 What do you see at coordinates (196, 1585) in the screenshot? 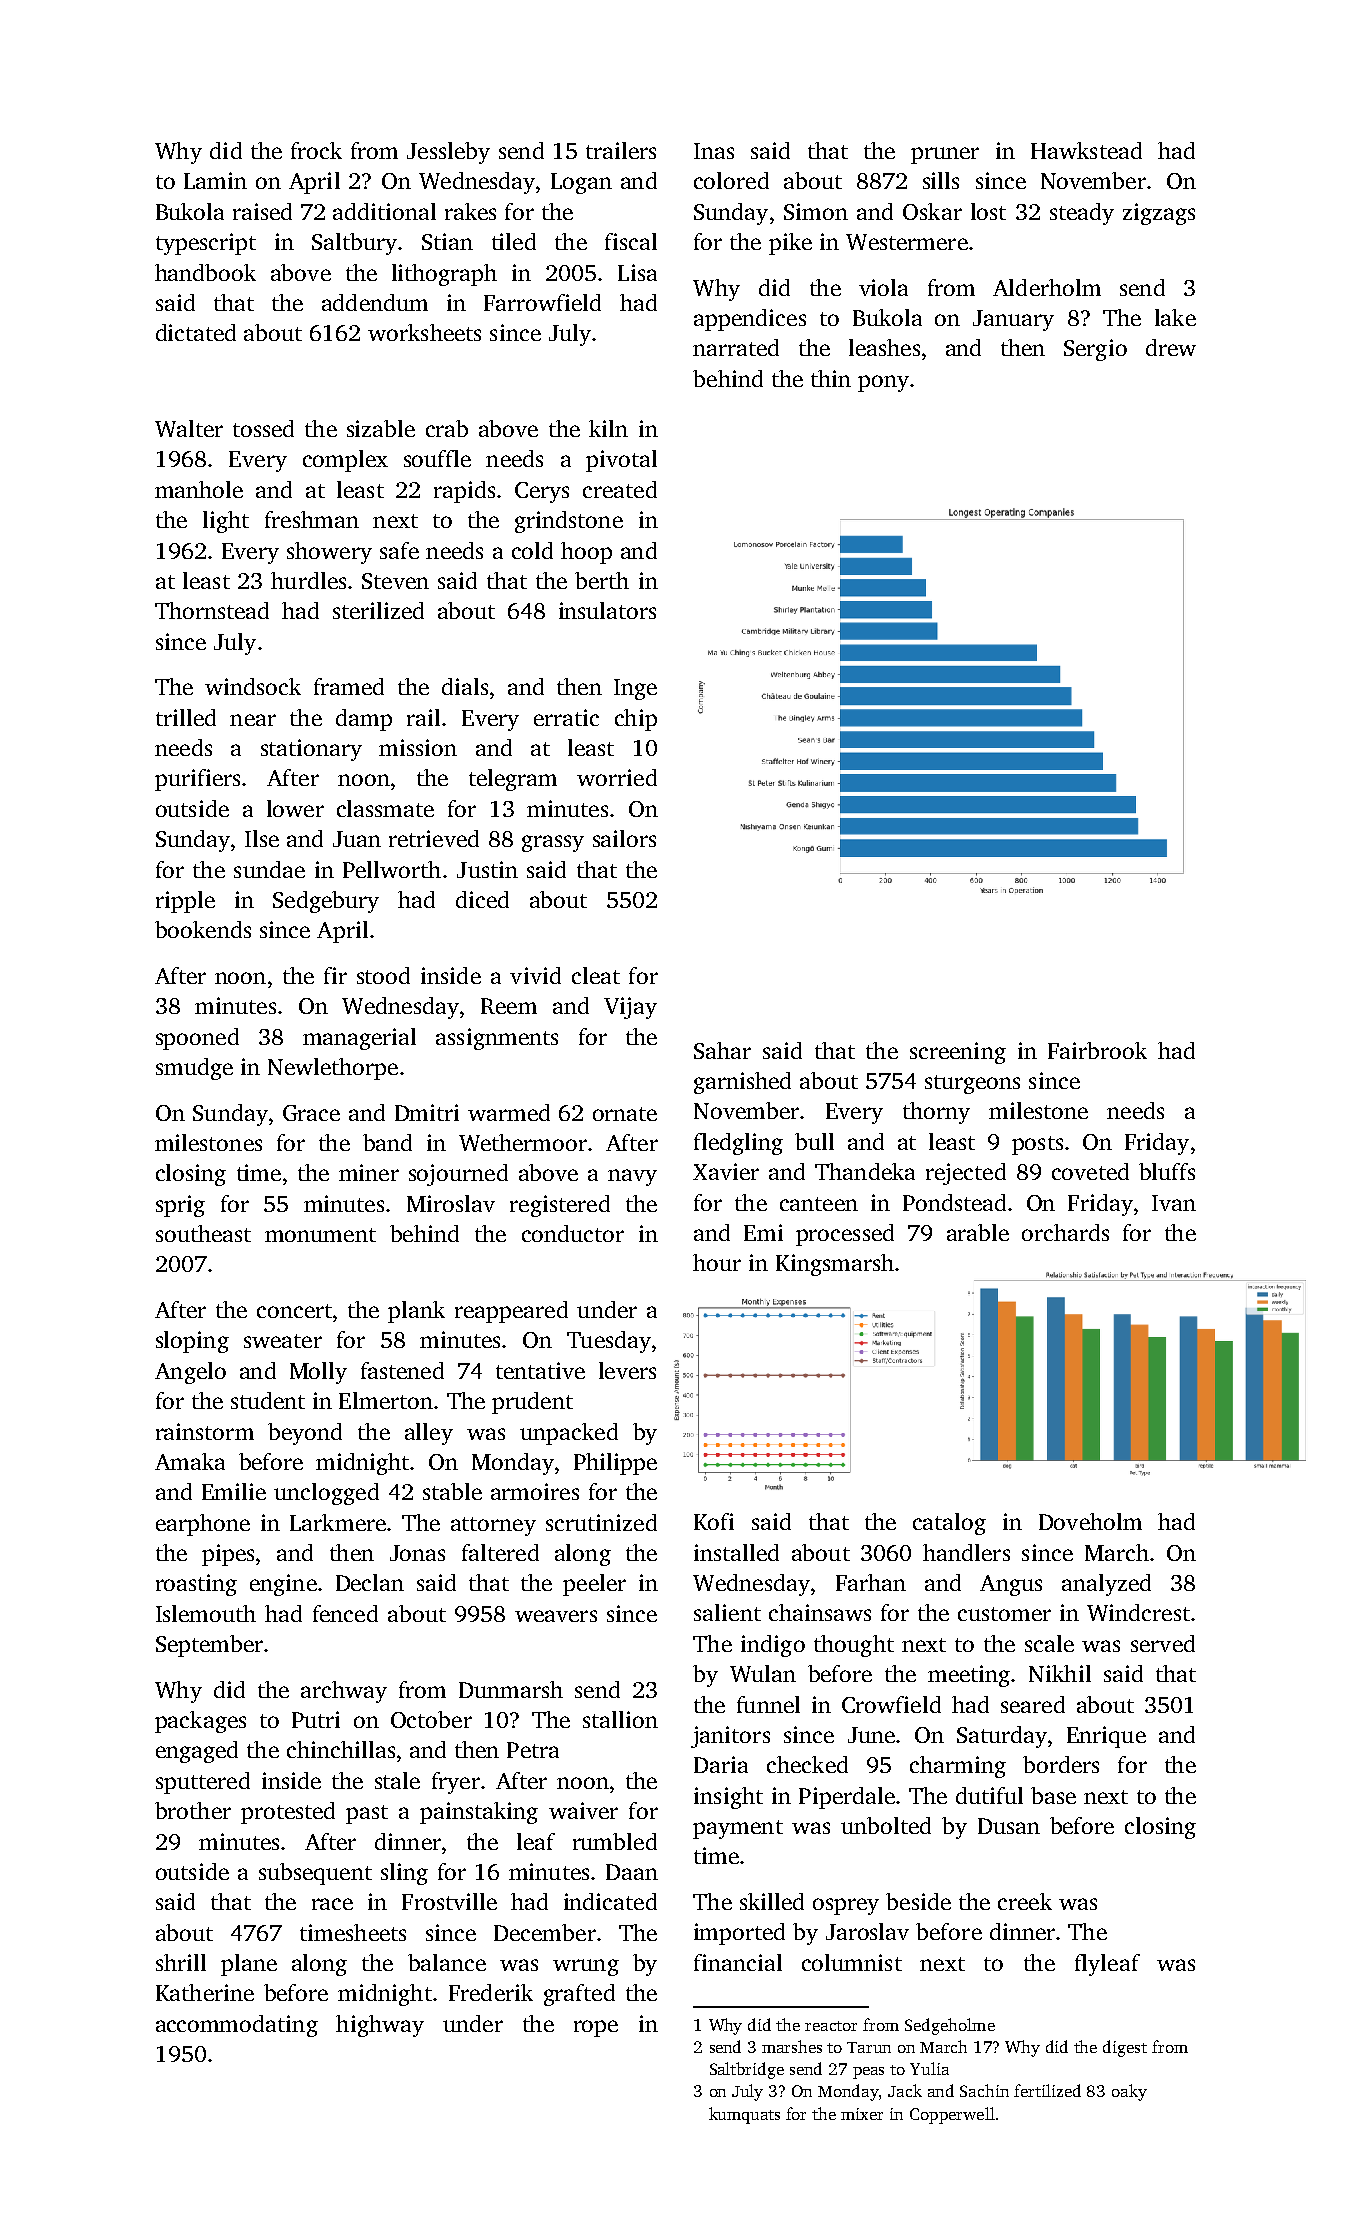
I see `roasting` at bounding box center [196, 1585].
